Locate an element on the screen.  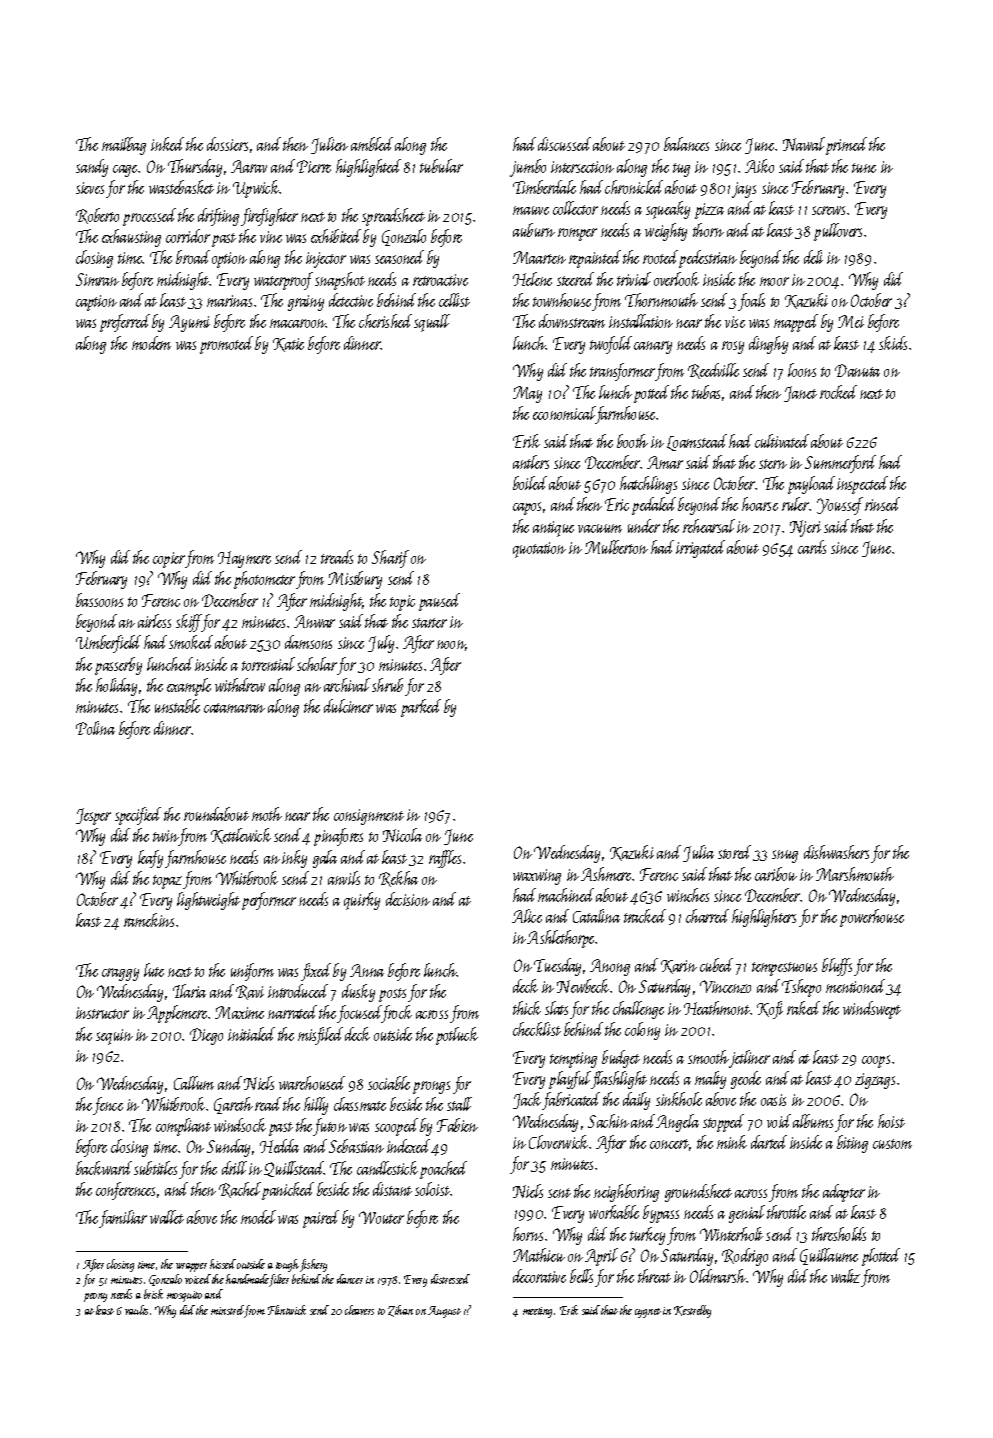
mailbag is located at coordinates (124, 146).
